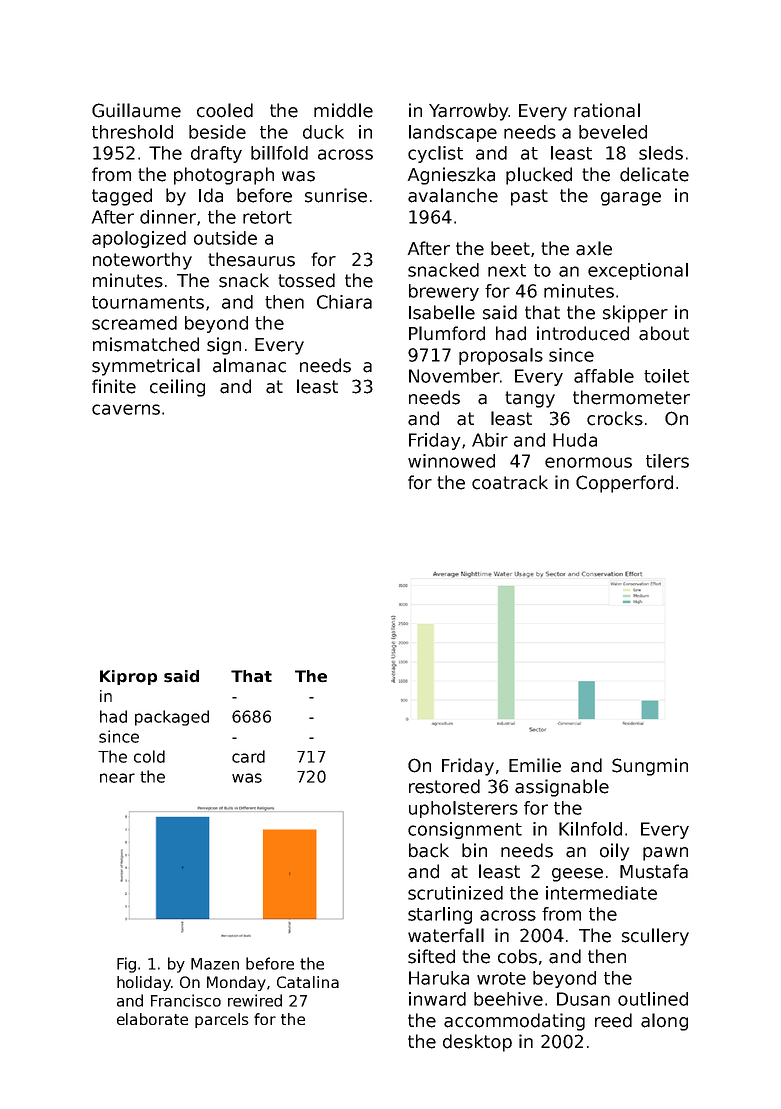 The image size is (781, 1109). What do you see at coordinates (117, 778) in the page?
I see `near` at bounding box center [117, 778].
